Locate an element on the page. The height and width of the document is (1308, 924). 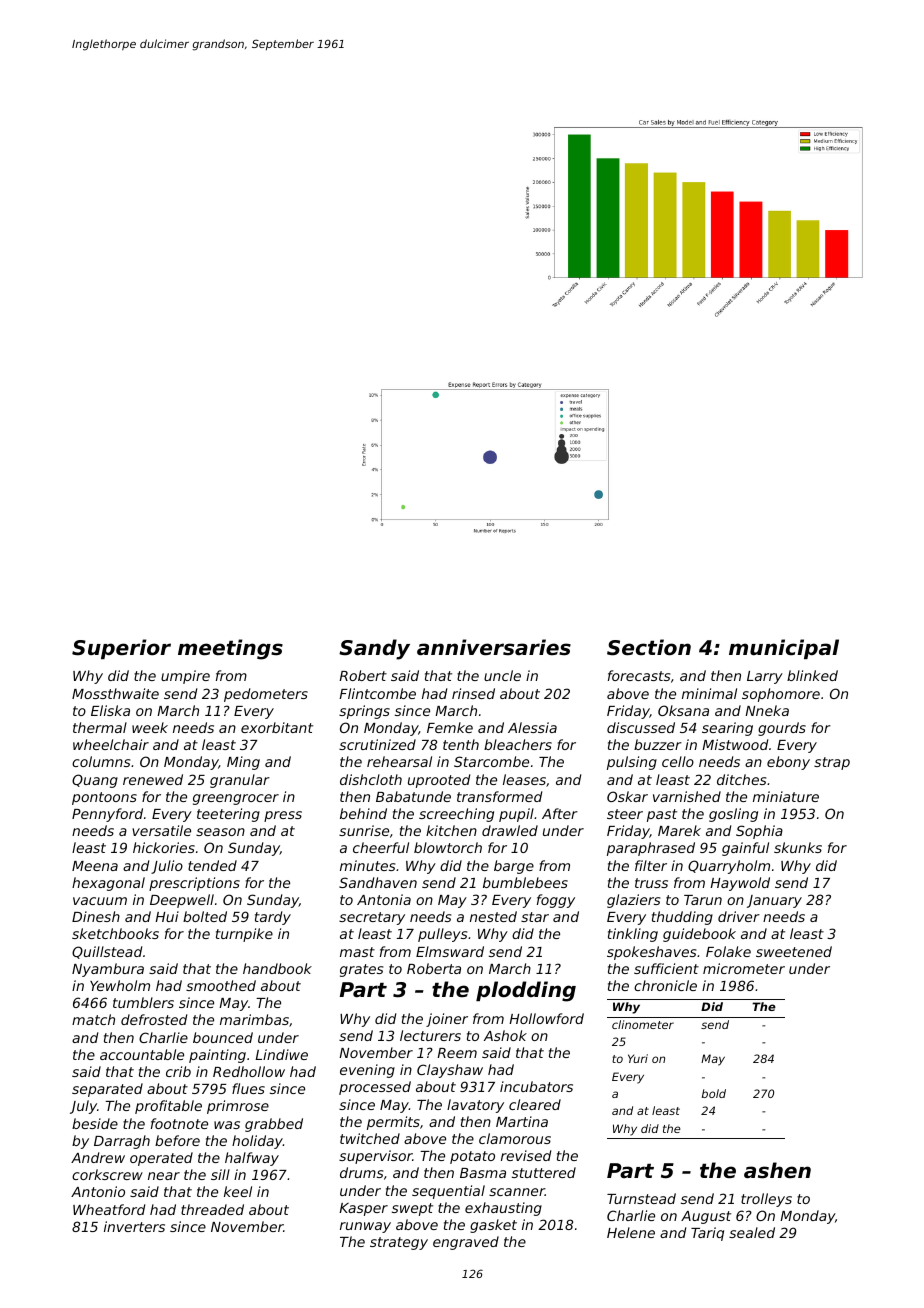
sequential is located at coordinates (448, 1192).
